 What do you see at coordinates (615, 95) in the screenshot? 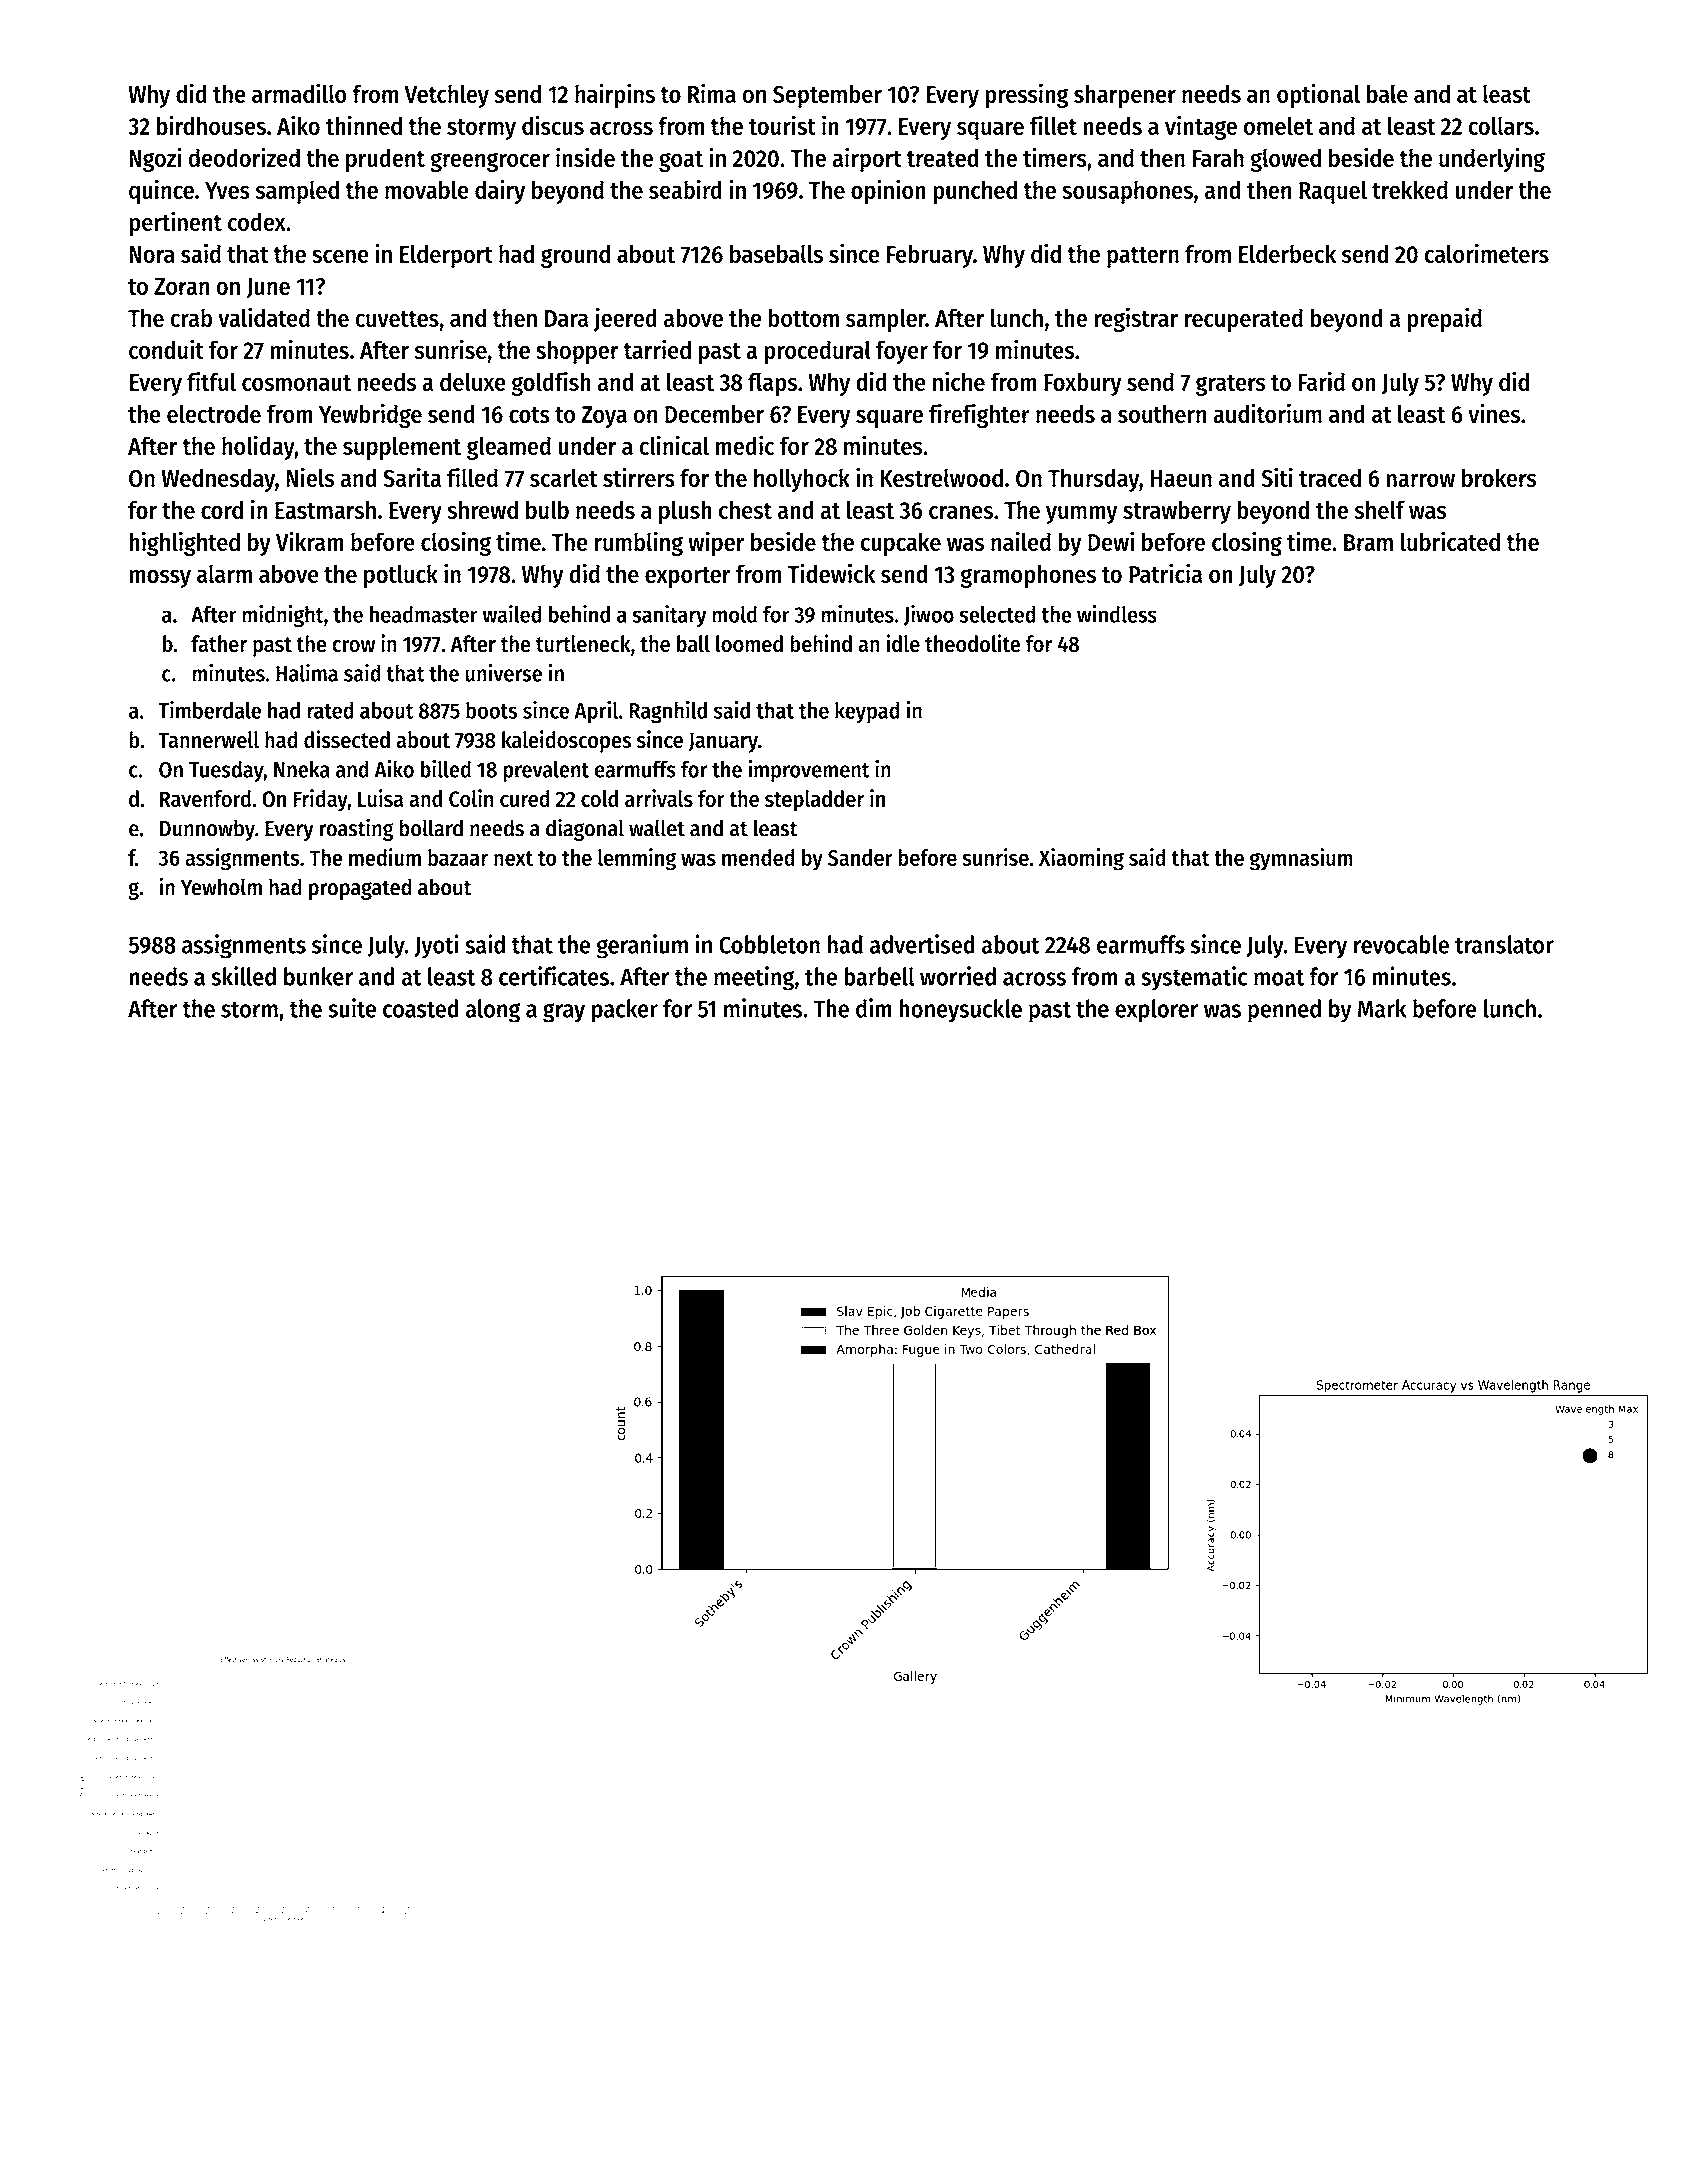
I see `hairpins` at bounding box center [615, 95].
